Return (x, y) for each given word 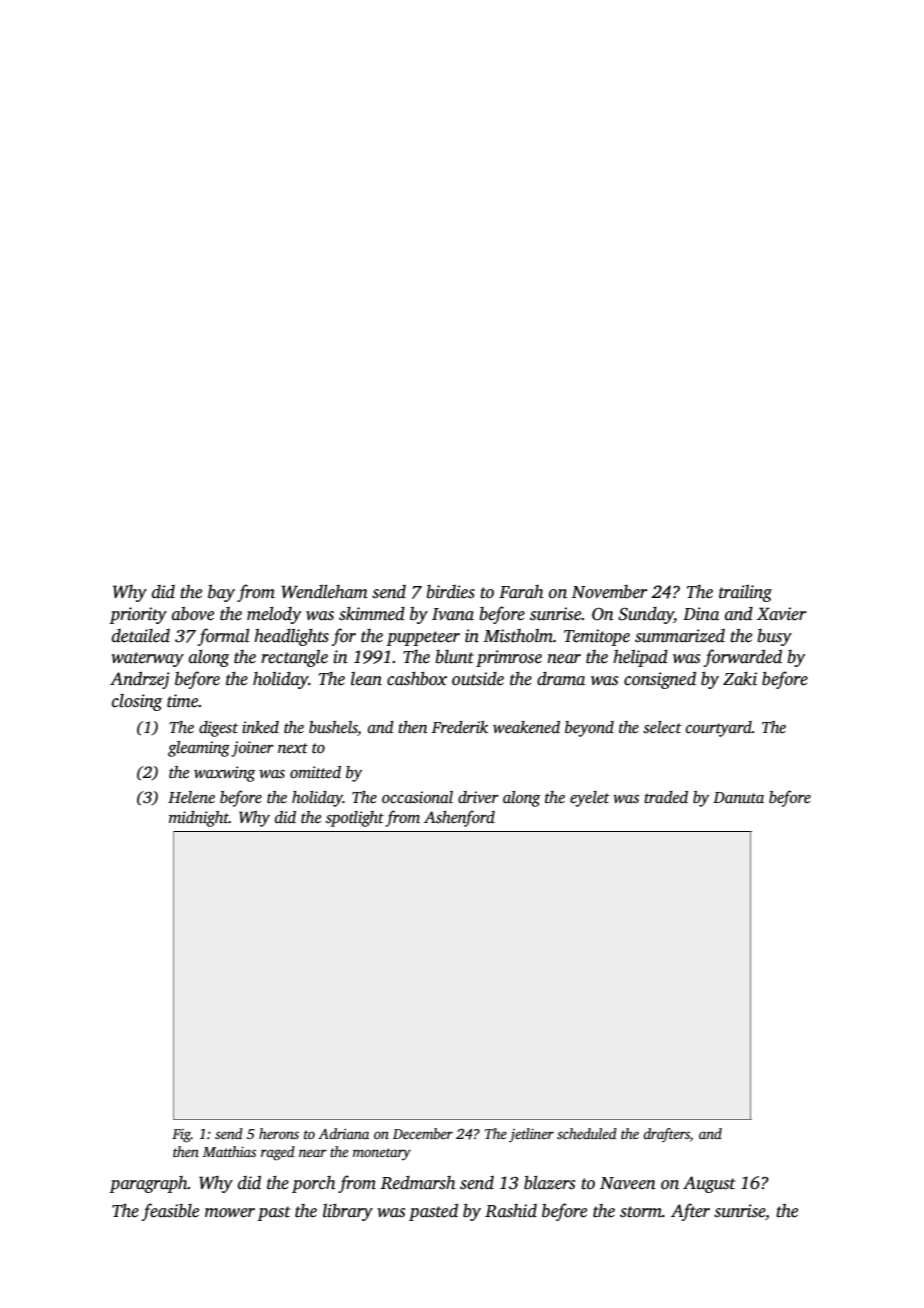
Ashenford (459, 818)
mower (230, 1213)
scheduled (587, 1133)
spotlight (355, 819)
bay (221, 593)
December (423, 1133)
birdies (450, 592)
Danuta (738, 797)
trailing (745, 593)
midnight (199, 819)
